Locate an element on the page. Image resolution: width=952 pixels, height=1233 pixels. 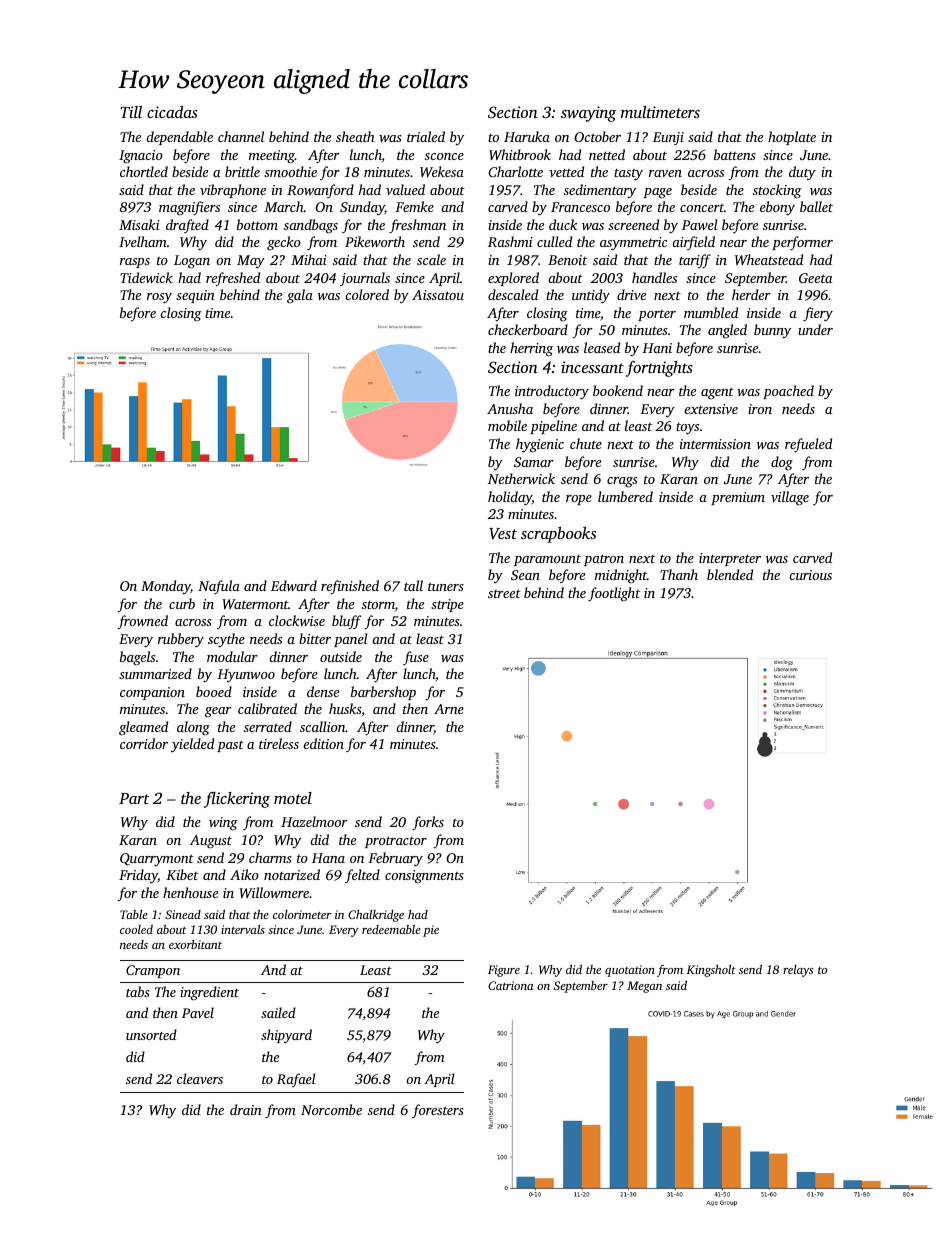
fuse is located at coordinates (416, 658).
